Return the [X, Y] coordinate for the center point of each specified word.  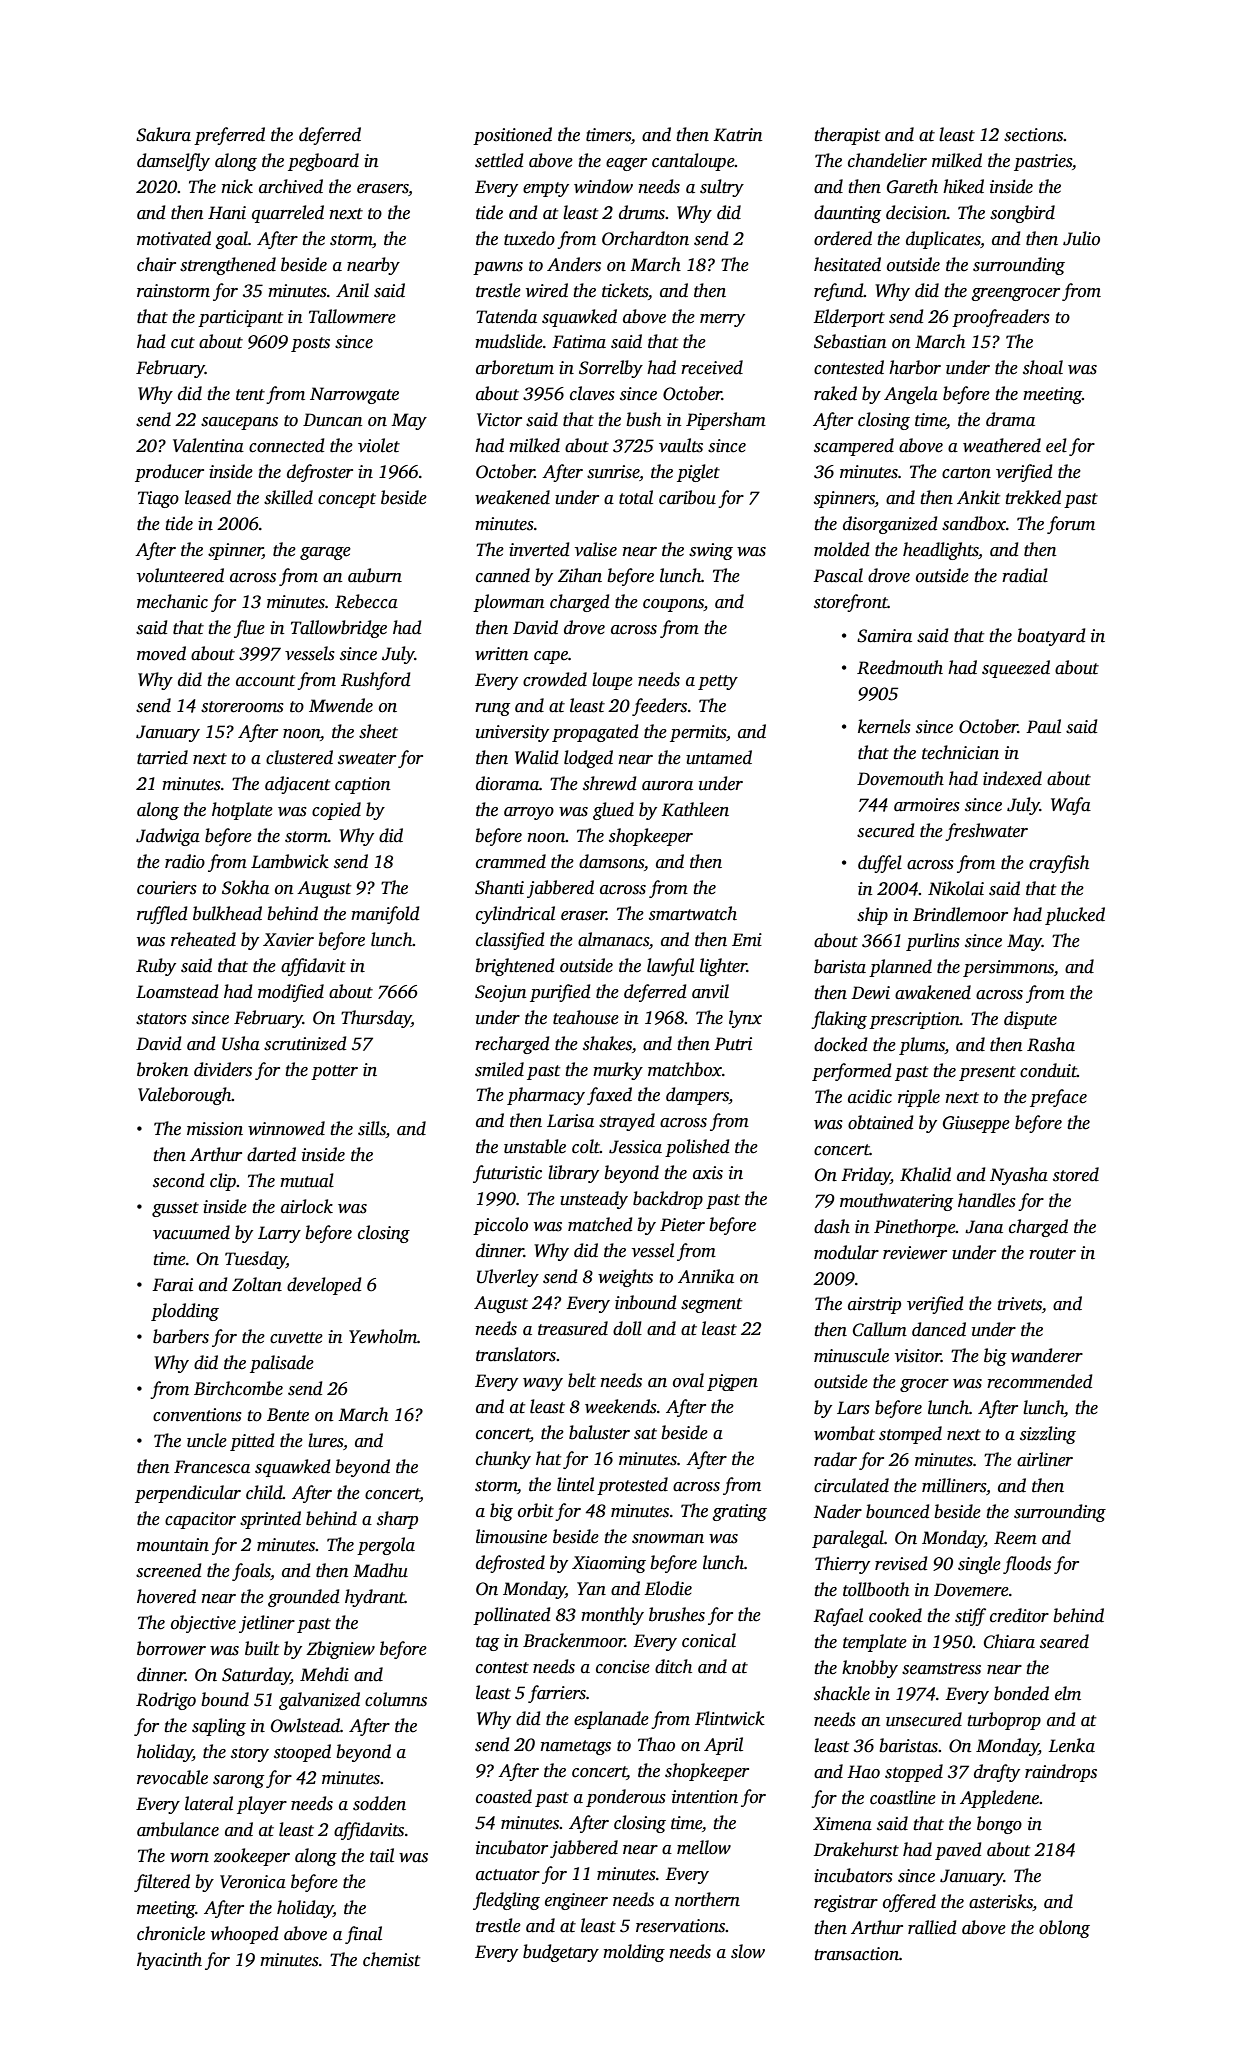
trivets [1019, 1304]
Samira [884, 636]
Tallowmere [352, 316]
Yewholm [383, 1336]
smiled [499, 1069]
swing [711, 551]
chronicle [171, 1933]
